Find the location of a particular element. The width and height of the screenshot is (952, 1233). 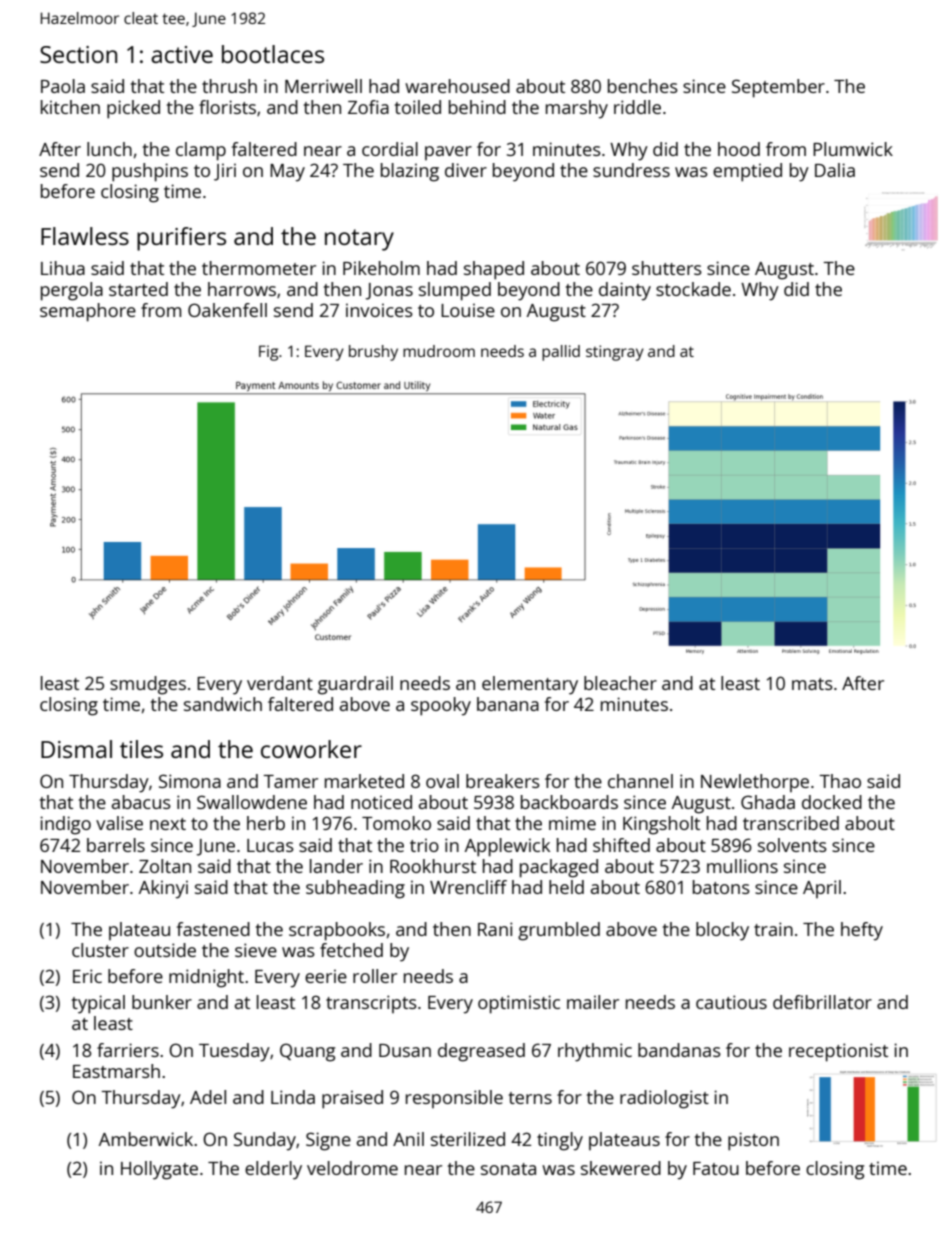

Oakenfell is located at coordinates (227, 310).
